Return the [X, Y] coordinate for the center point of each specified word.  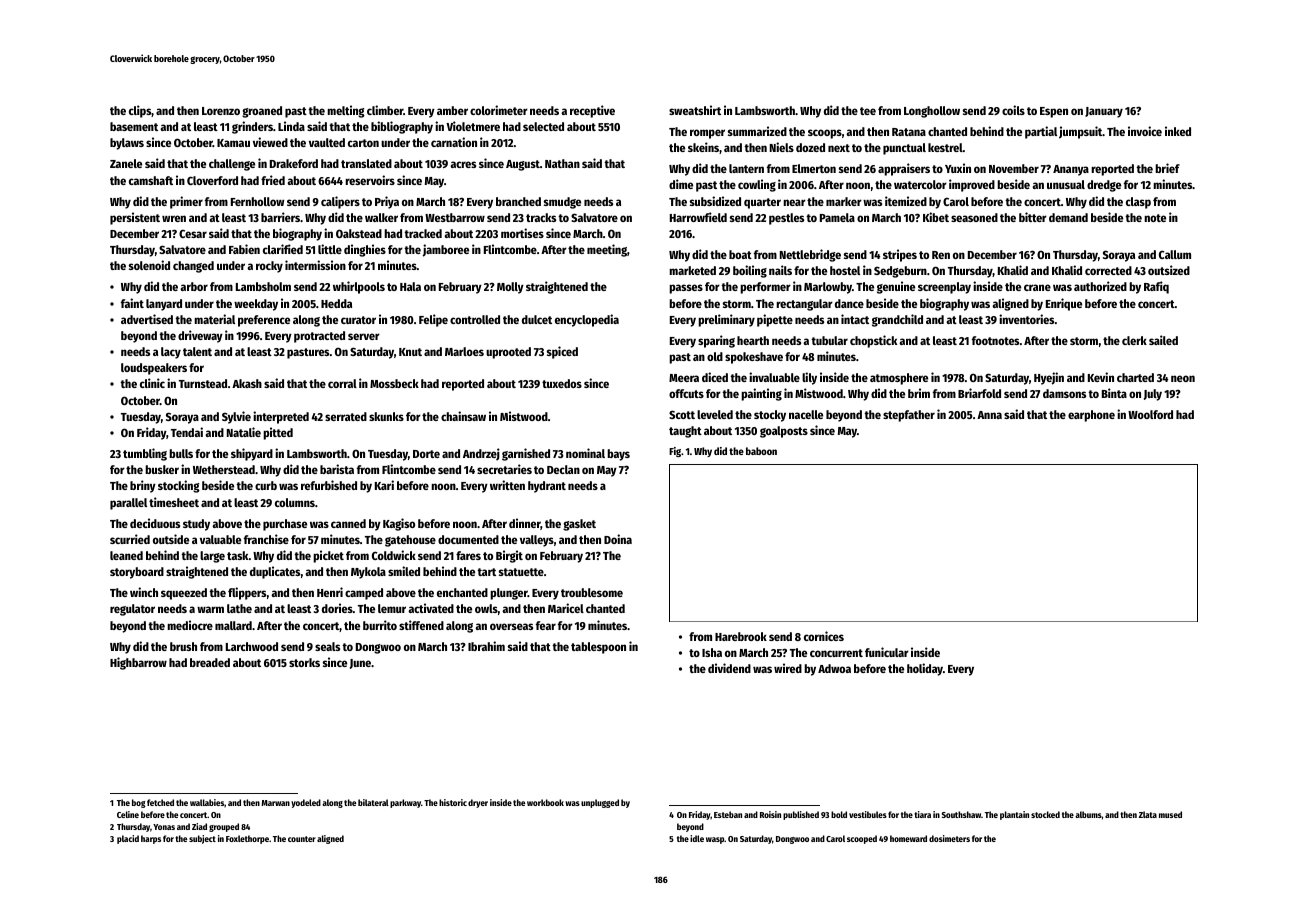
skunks [386, 416]
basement [134, 126]
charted [1135, 377]
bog [139, 803]
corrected [1108, 270]
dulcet [537, 319]
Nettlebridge [810, 255]
